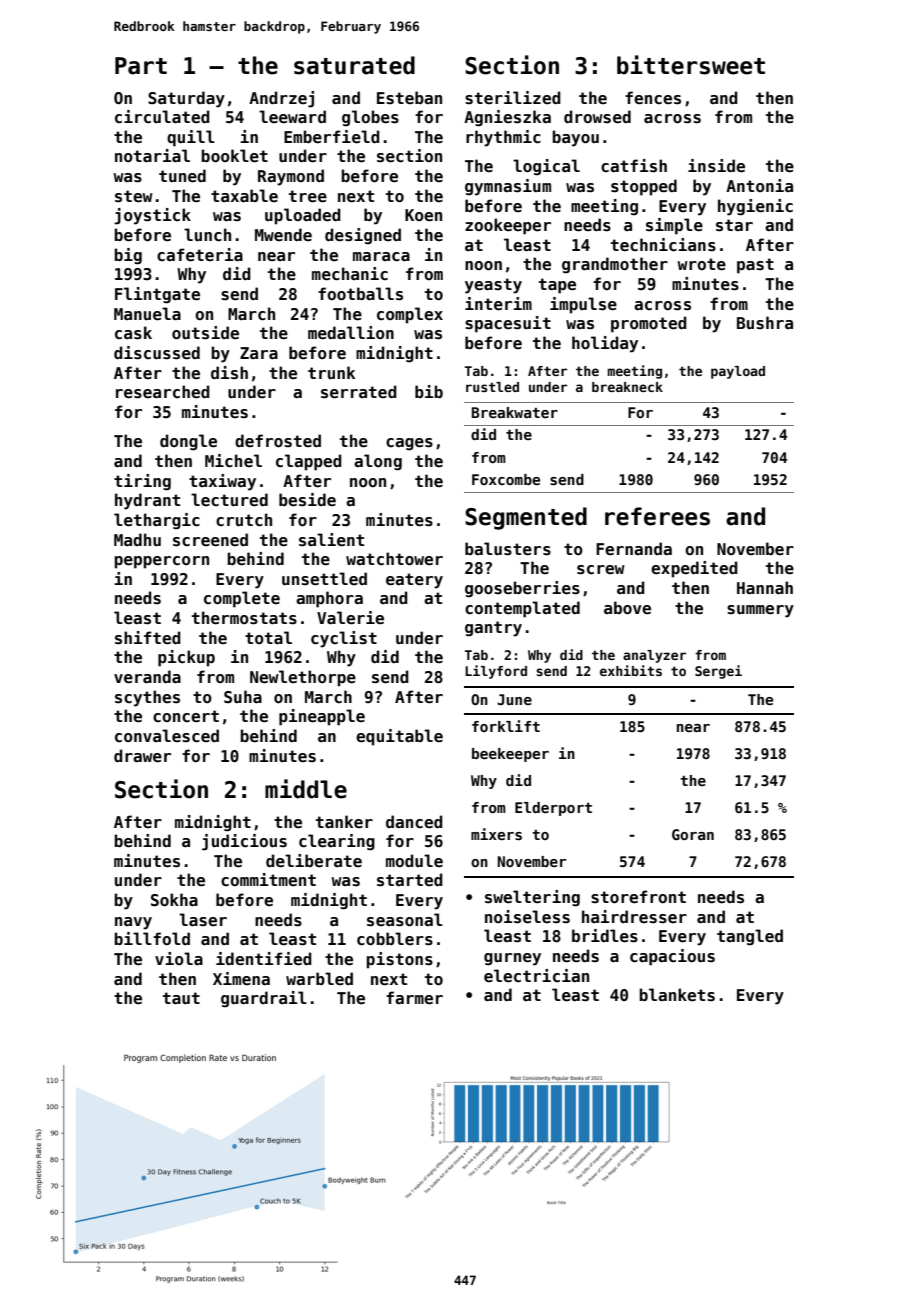 The height and width of the document is (1316, 908). I want to click on Fernanda, so click(634, 549).
